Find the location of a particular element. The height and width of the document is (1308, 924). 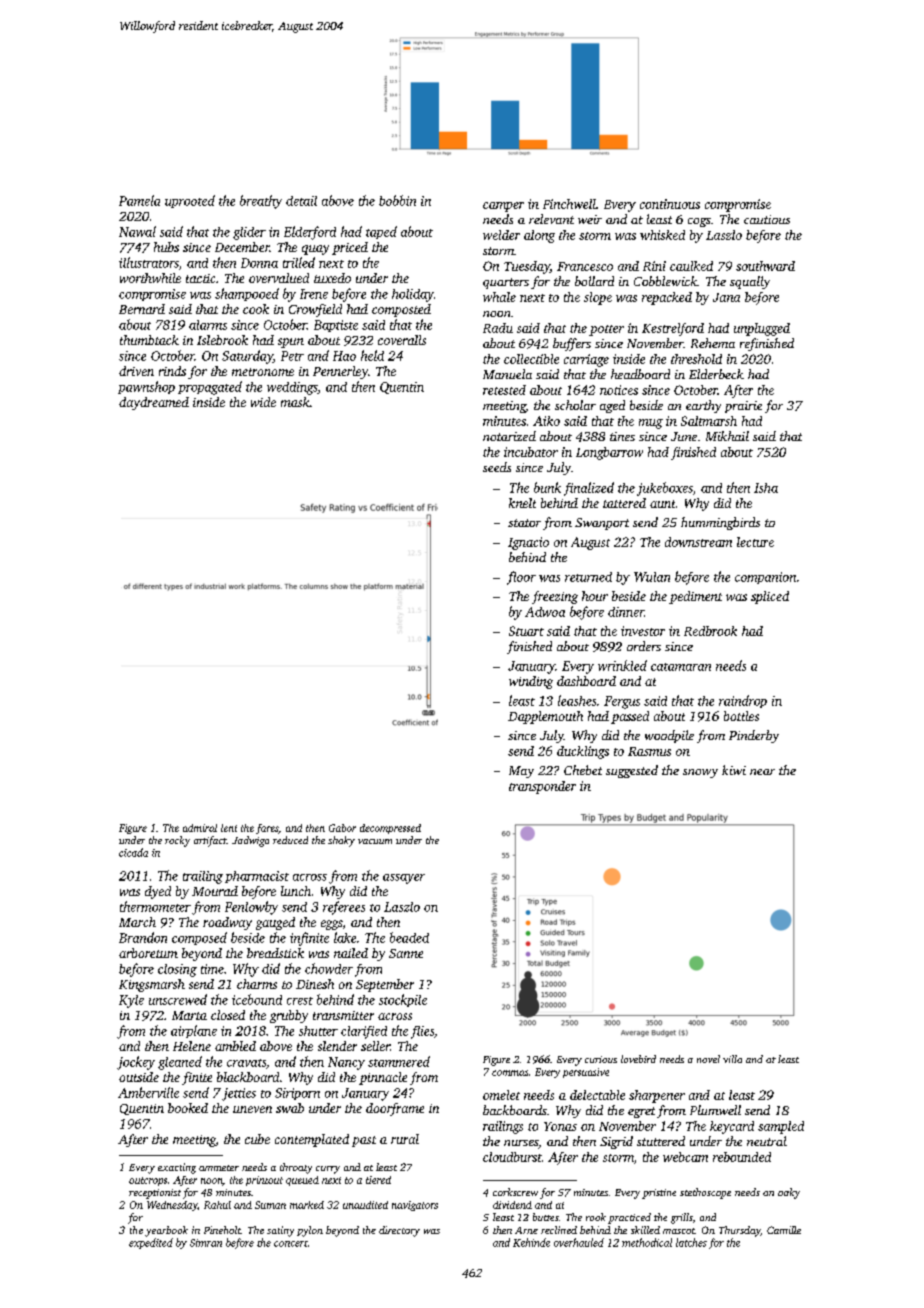

Pamela is located at coordinates (139, 200).
